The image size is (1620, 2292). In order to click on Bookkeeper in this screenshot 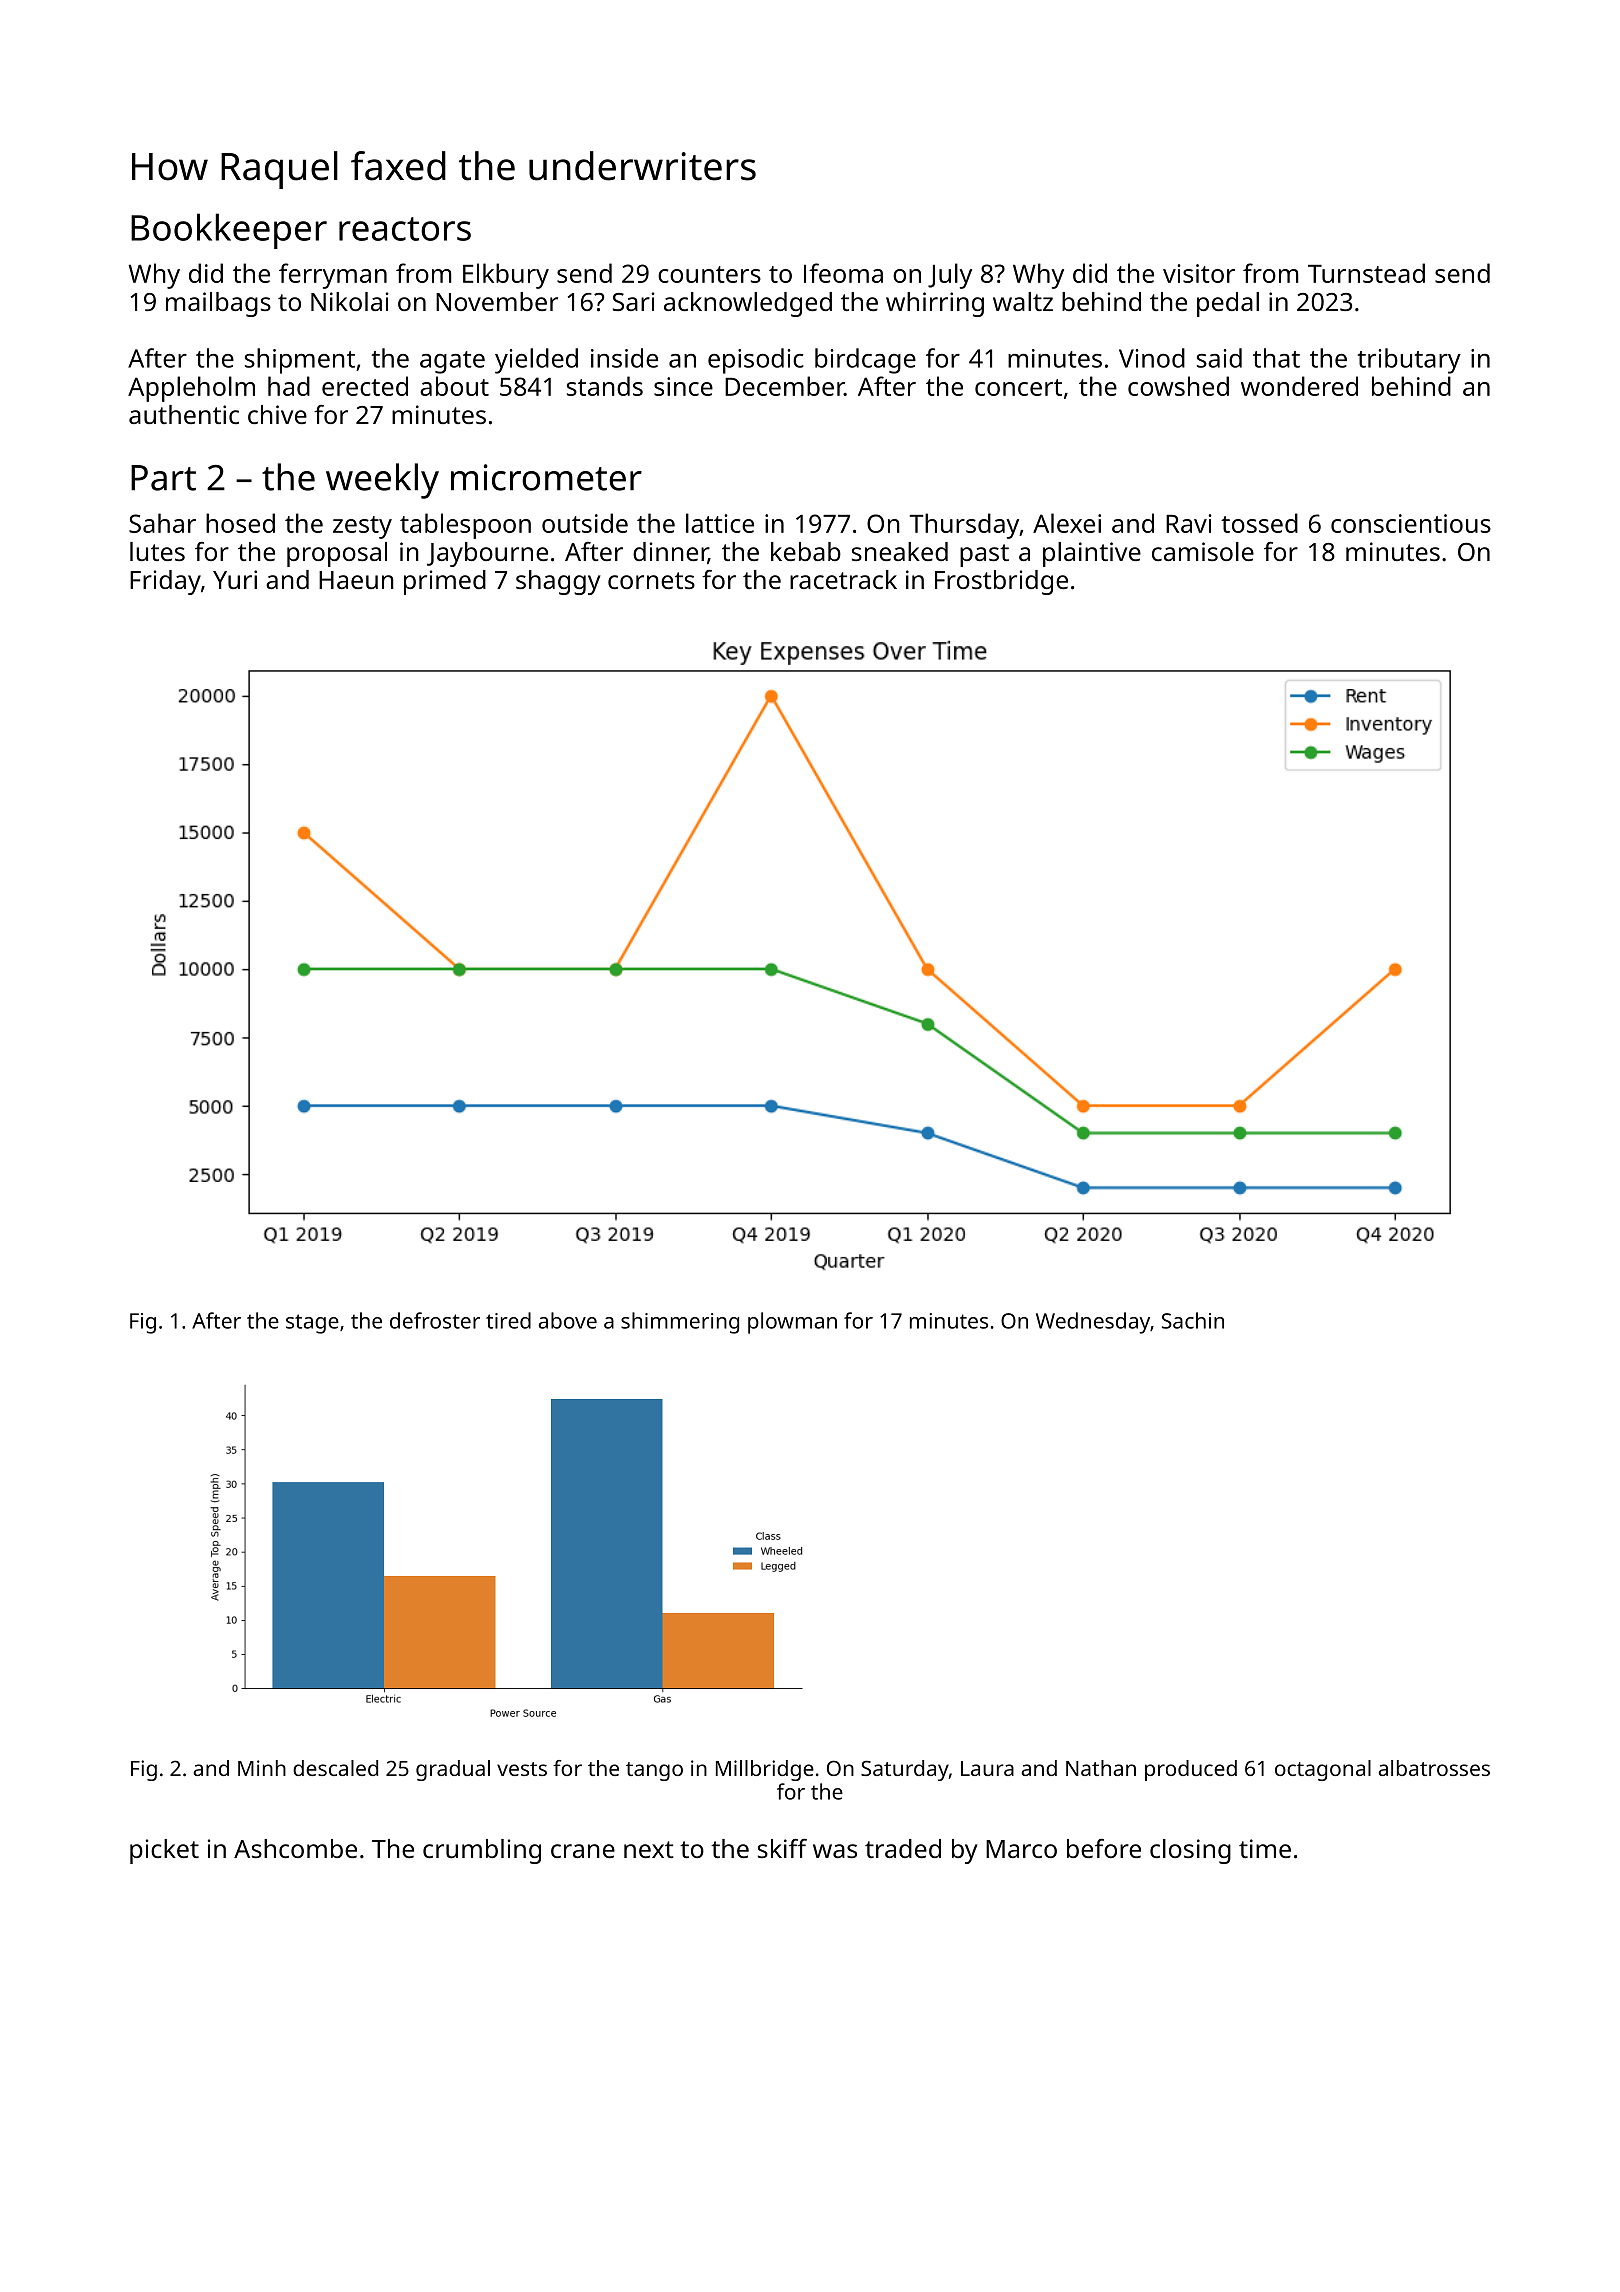, I will do `click(229, 231)`.
